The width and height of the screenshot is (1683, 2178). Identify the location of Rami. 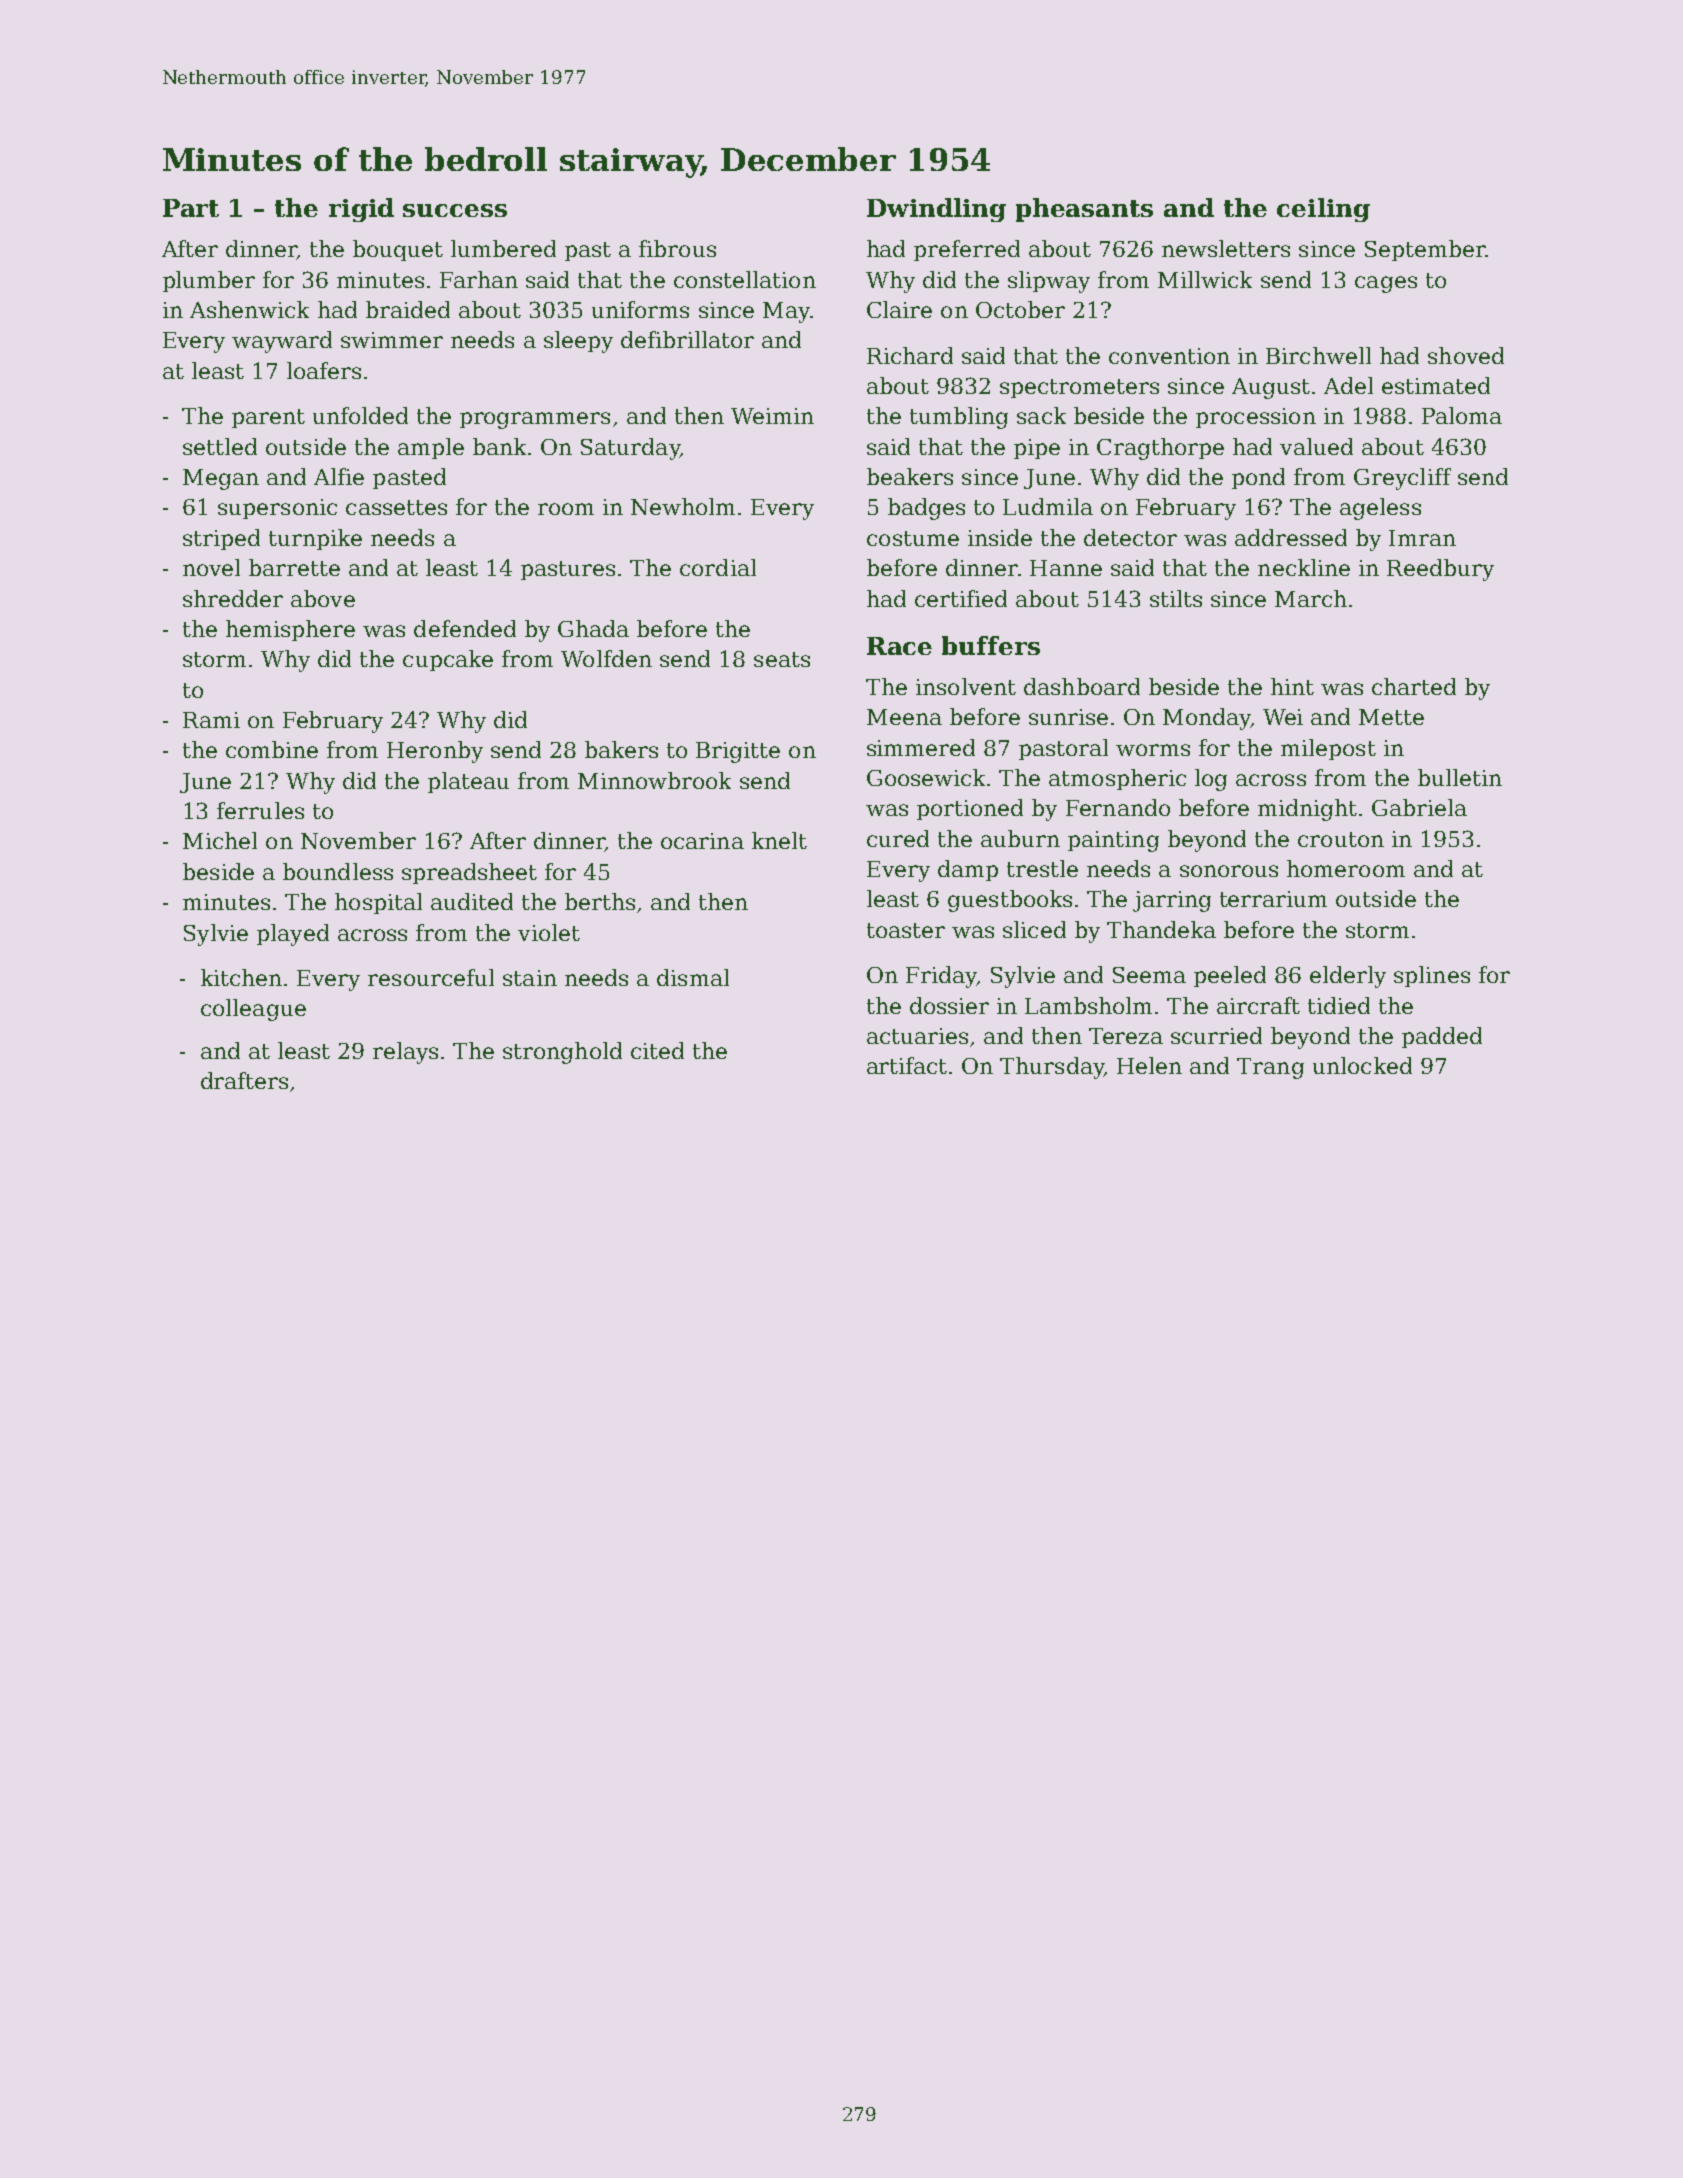
(211, 720).
